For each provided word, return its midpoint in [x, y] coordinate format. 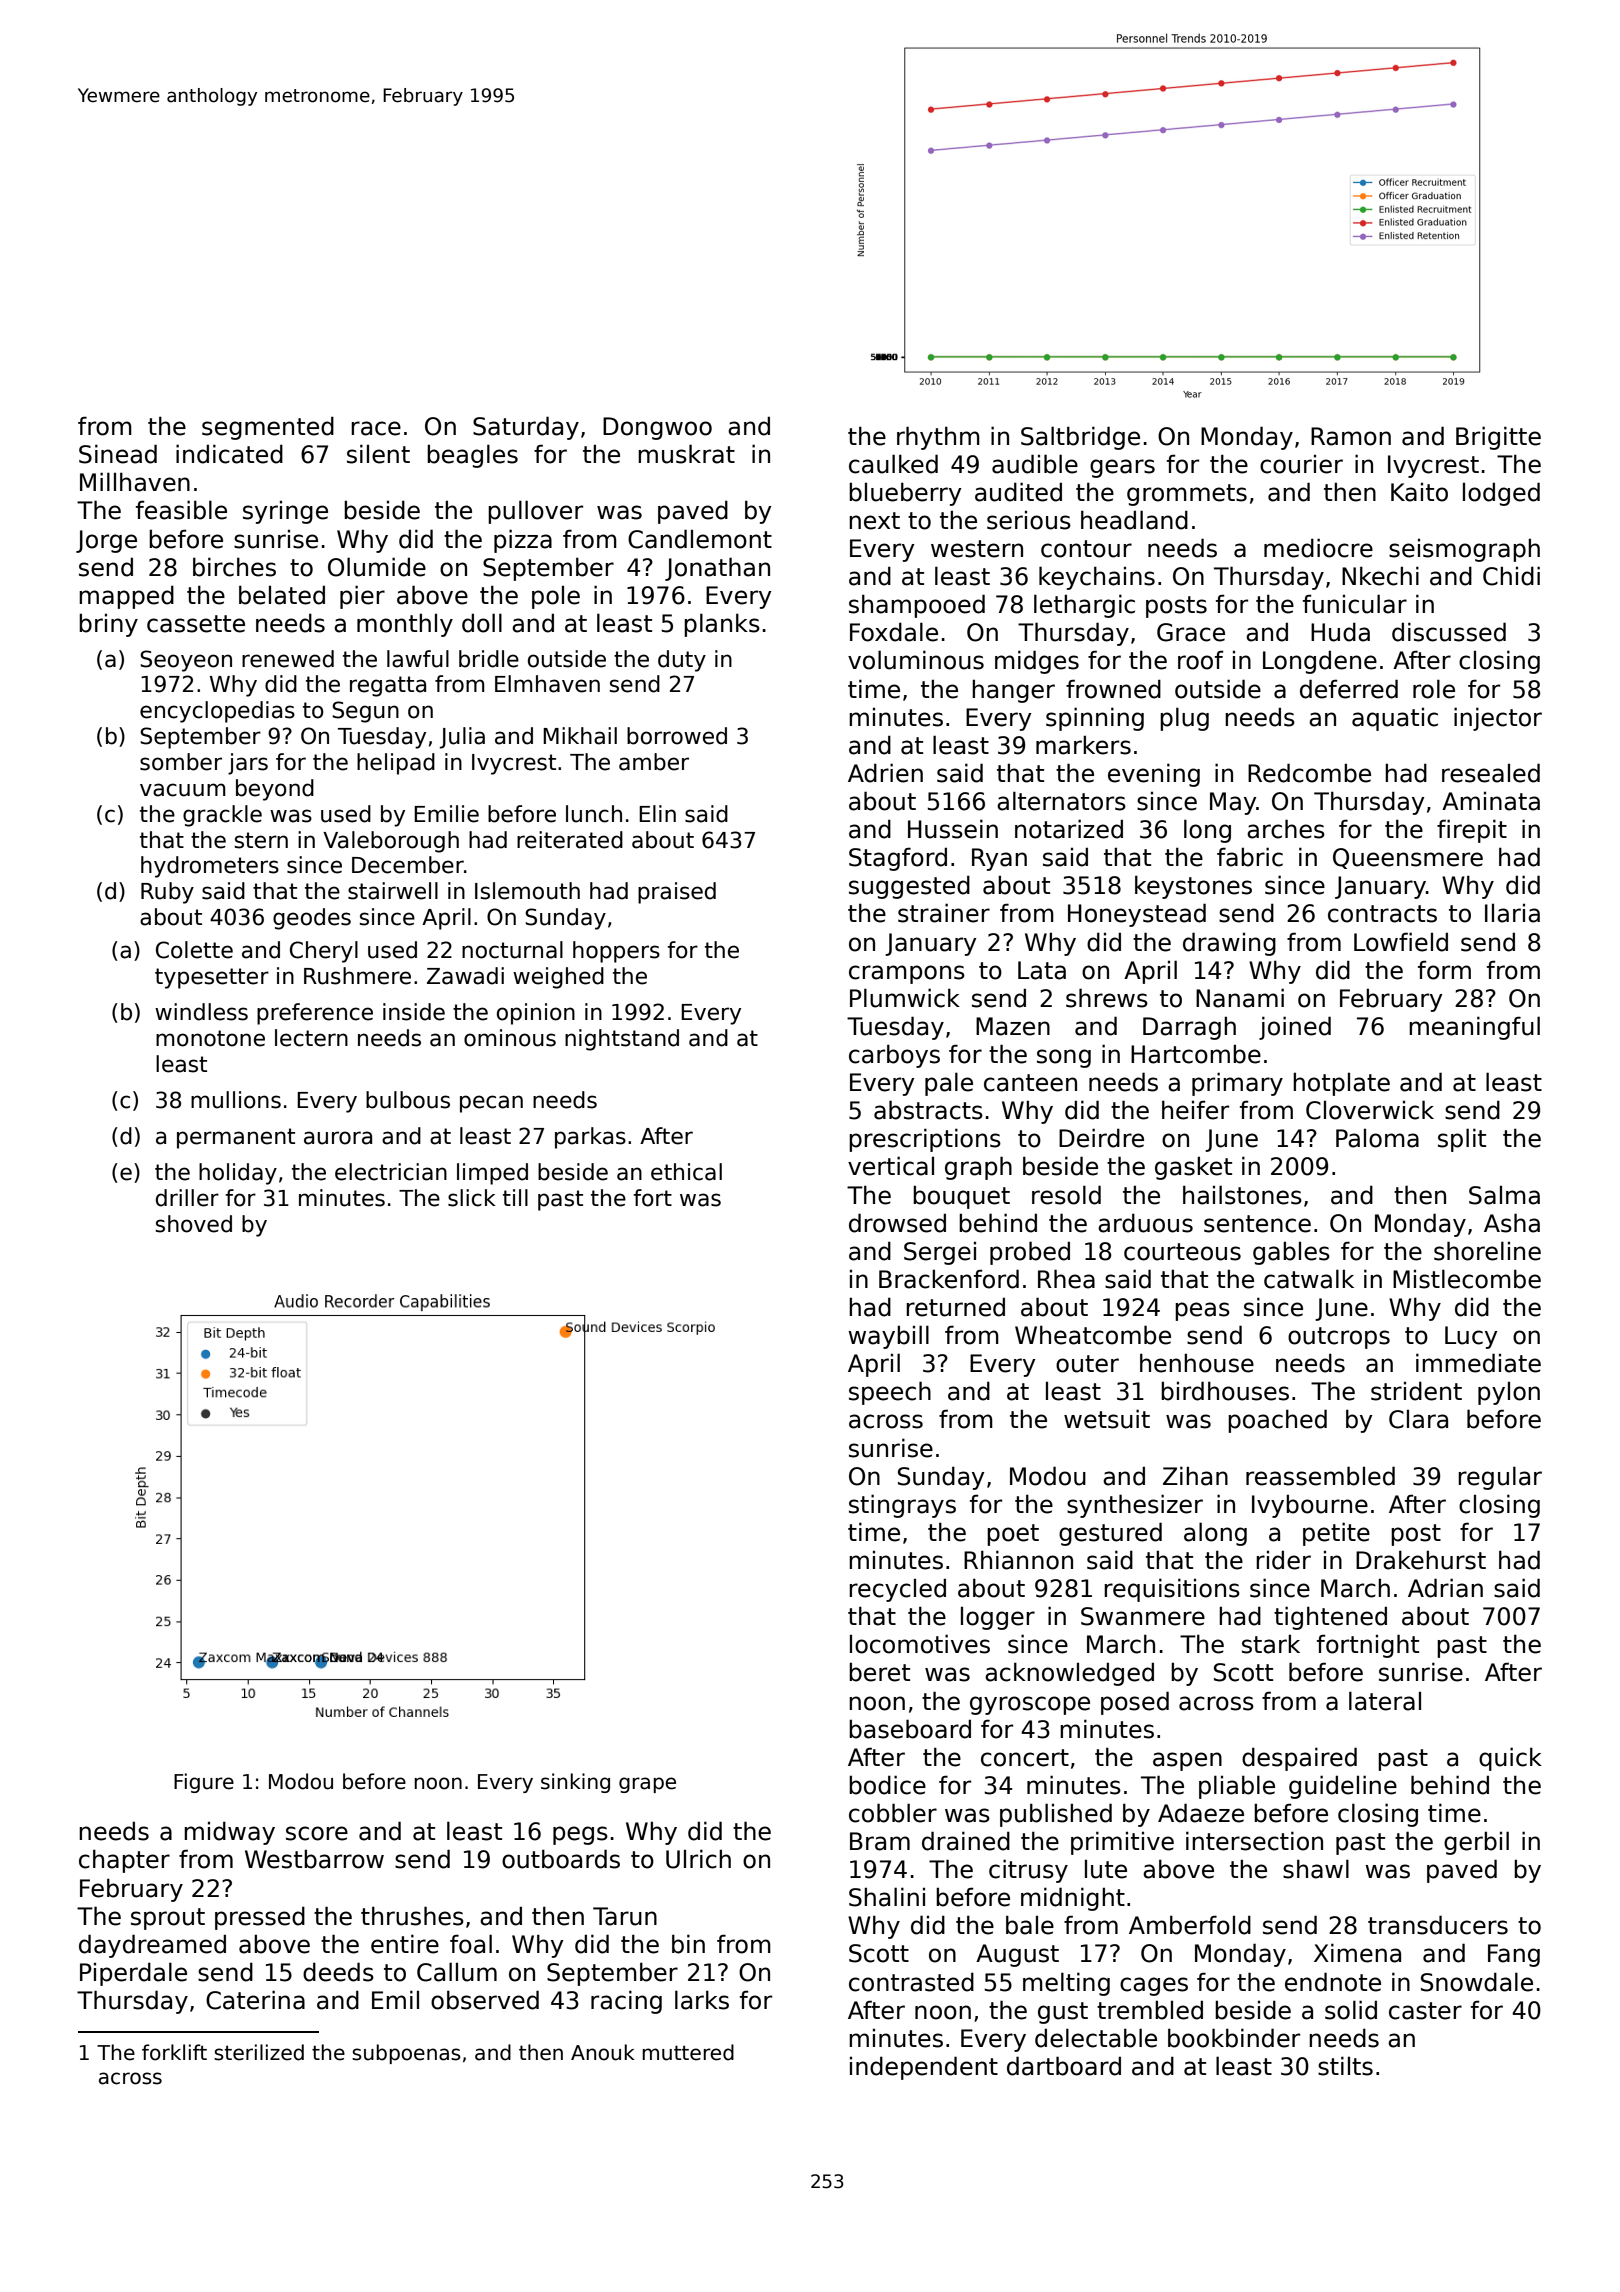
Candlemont [700, 539]
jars [248, 764]
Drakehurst [1421, 1560]
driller [187, 1198]
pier [362, 597]
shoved [194, 1224]
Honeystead [1137, 915]
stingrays [902, 1506]
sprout [168, 1919]
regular [1500, 1478]
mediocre [1318, 548]
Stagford [898, 859]
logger [998, 1618]
